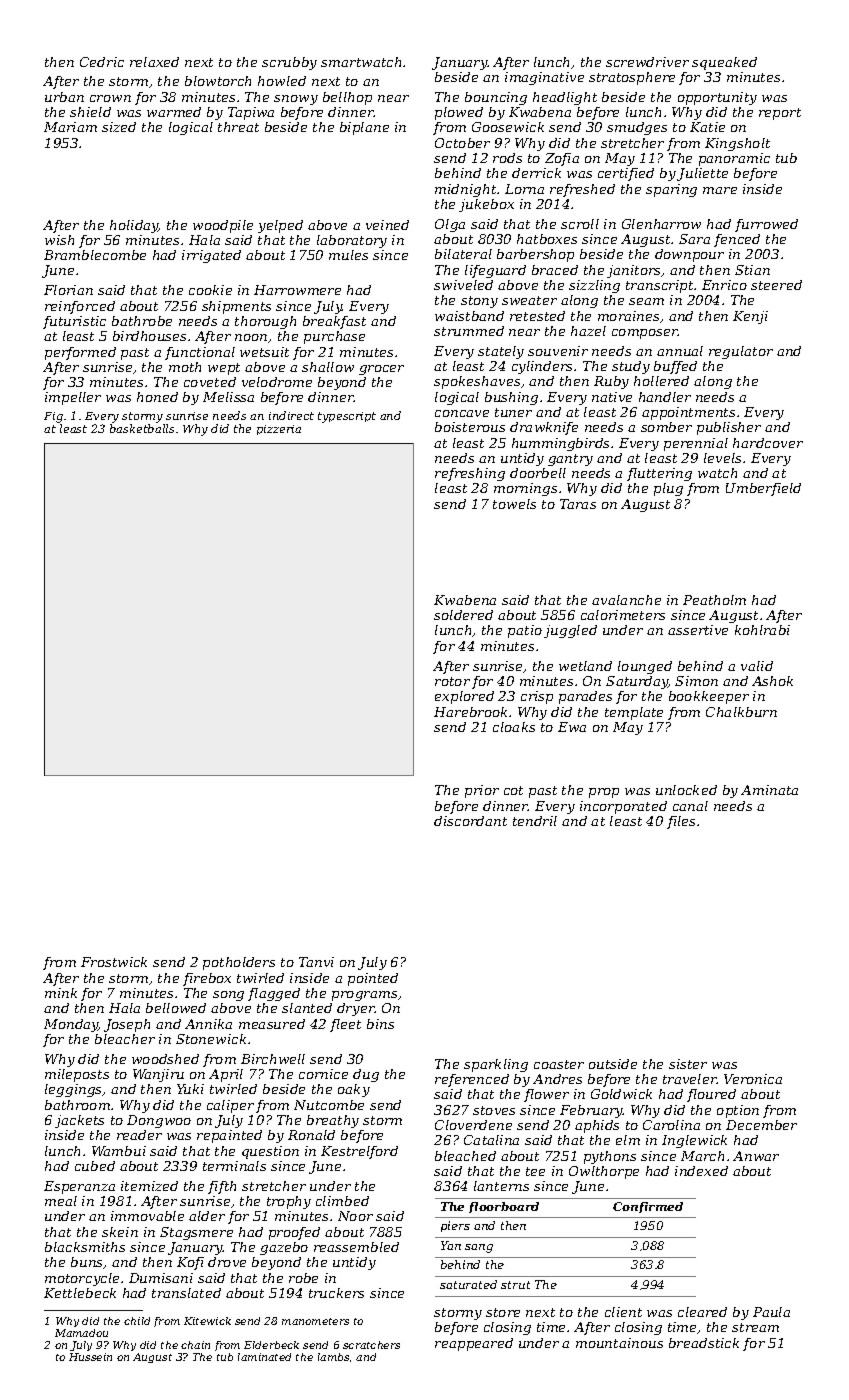 The height and width of the screenshot is (1400, 849). Describe the element at coordinates (195, 1345) in the screenshot. I see `chain` at that location.
